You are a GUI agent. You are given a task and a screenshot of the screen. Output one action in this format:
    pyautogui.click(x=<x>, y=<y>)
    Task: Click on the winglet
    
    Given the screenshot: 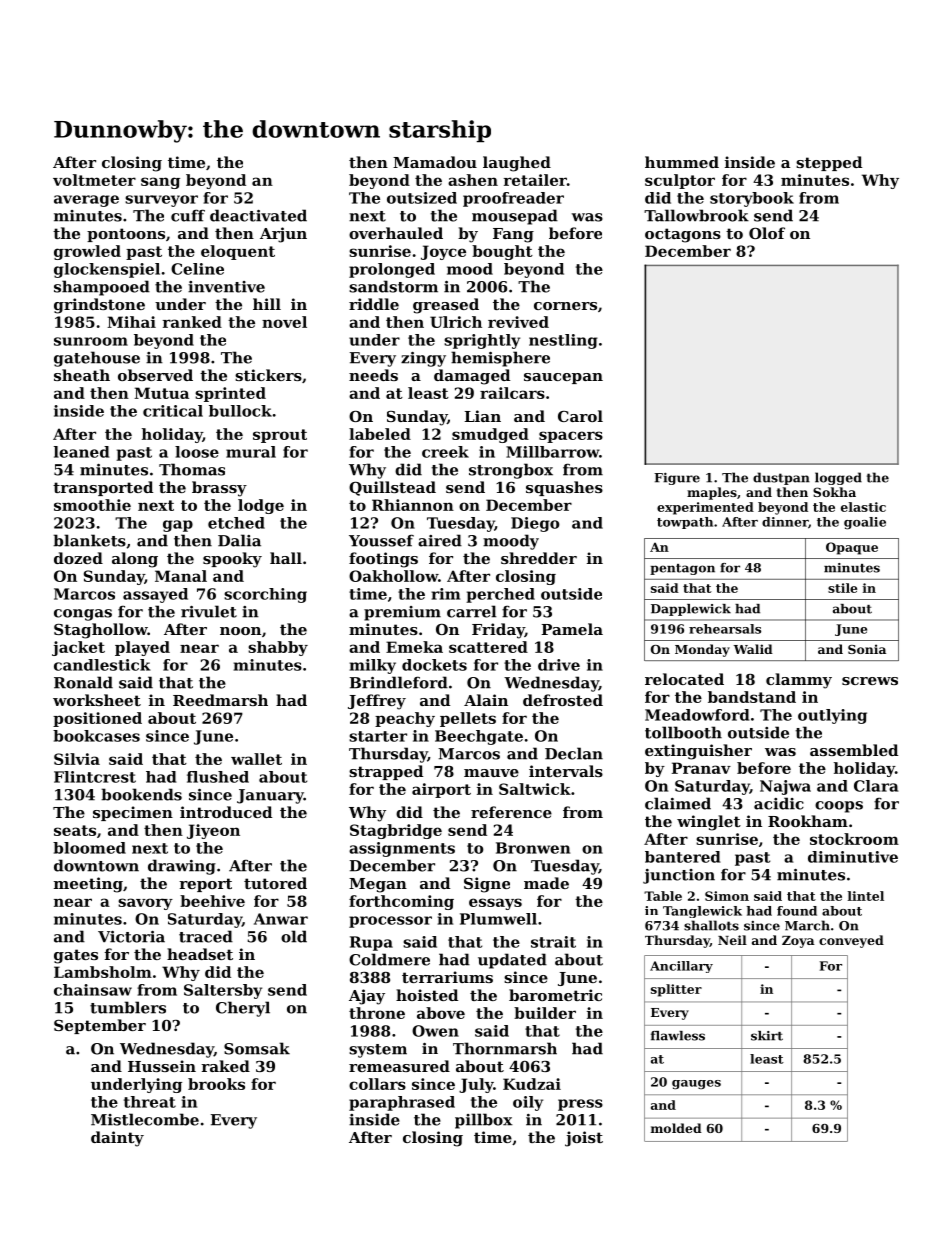 What is the action you would take?
    pyautogui.click(x=709, y=823)
